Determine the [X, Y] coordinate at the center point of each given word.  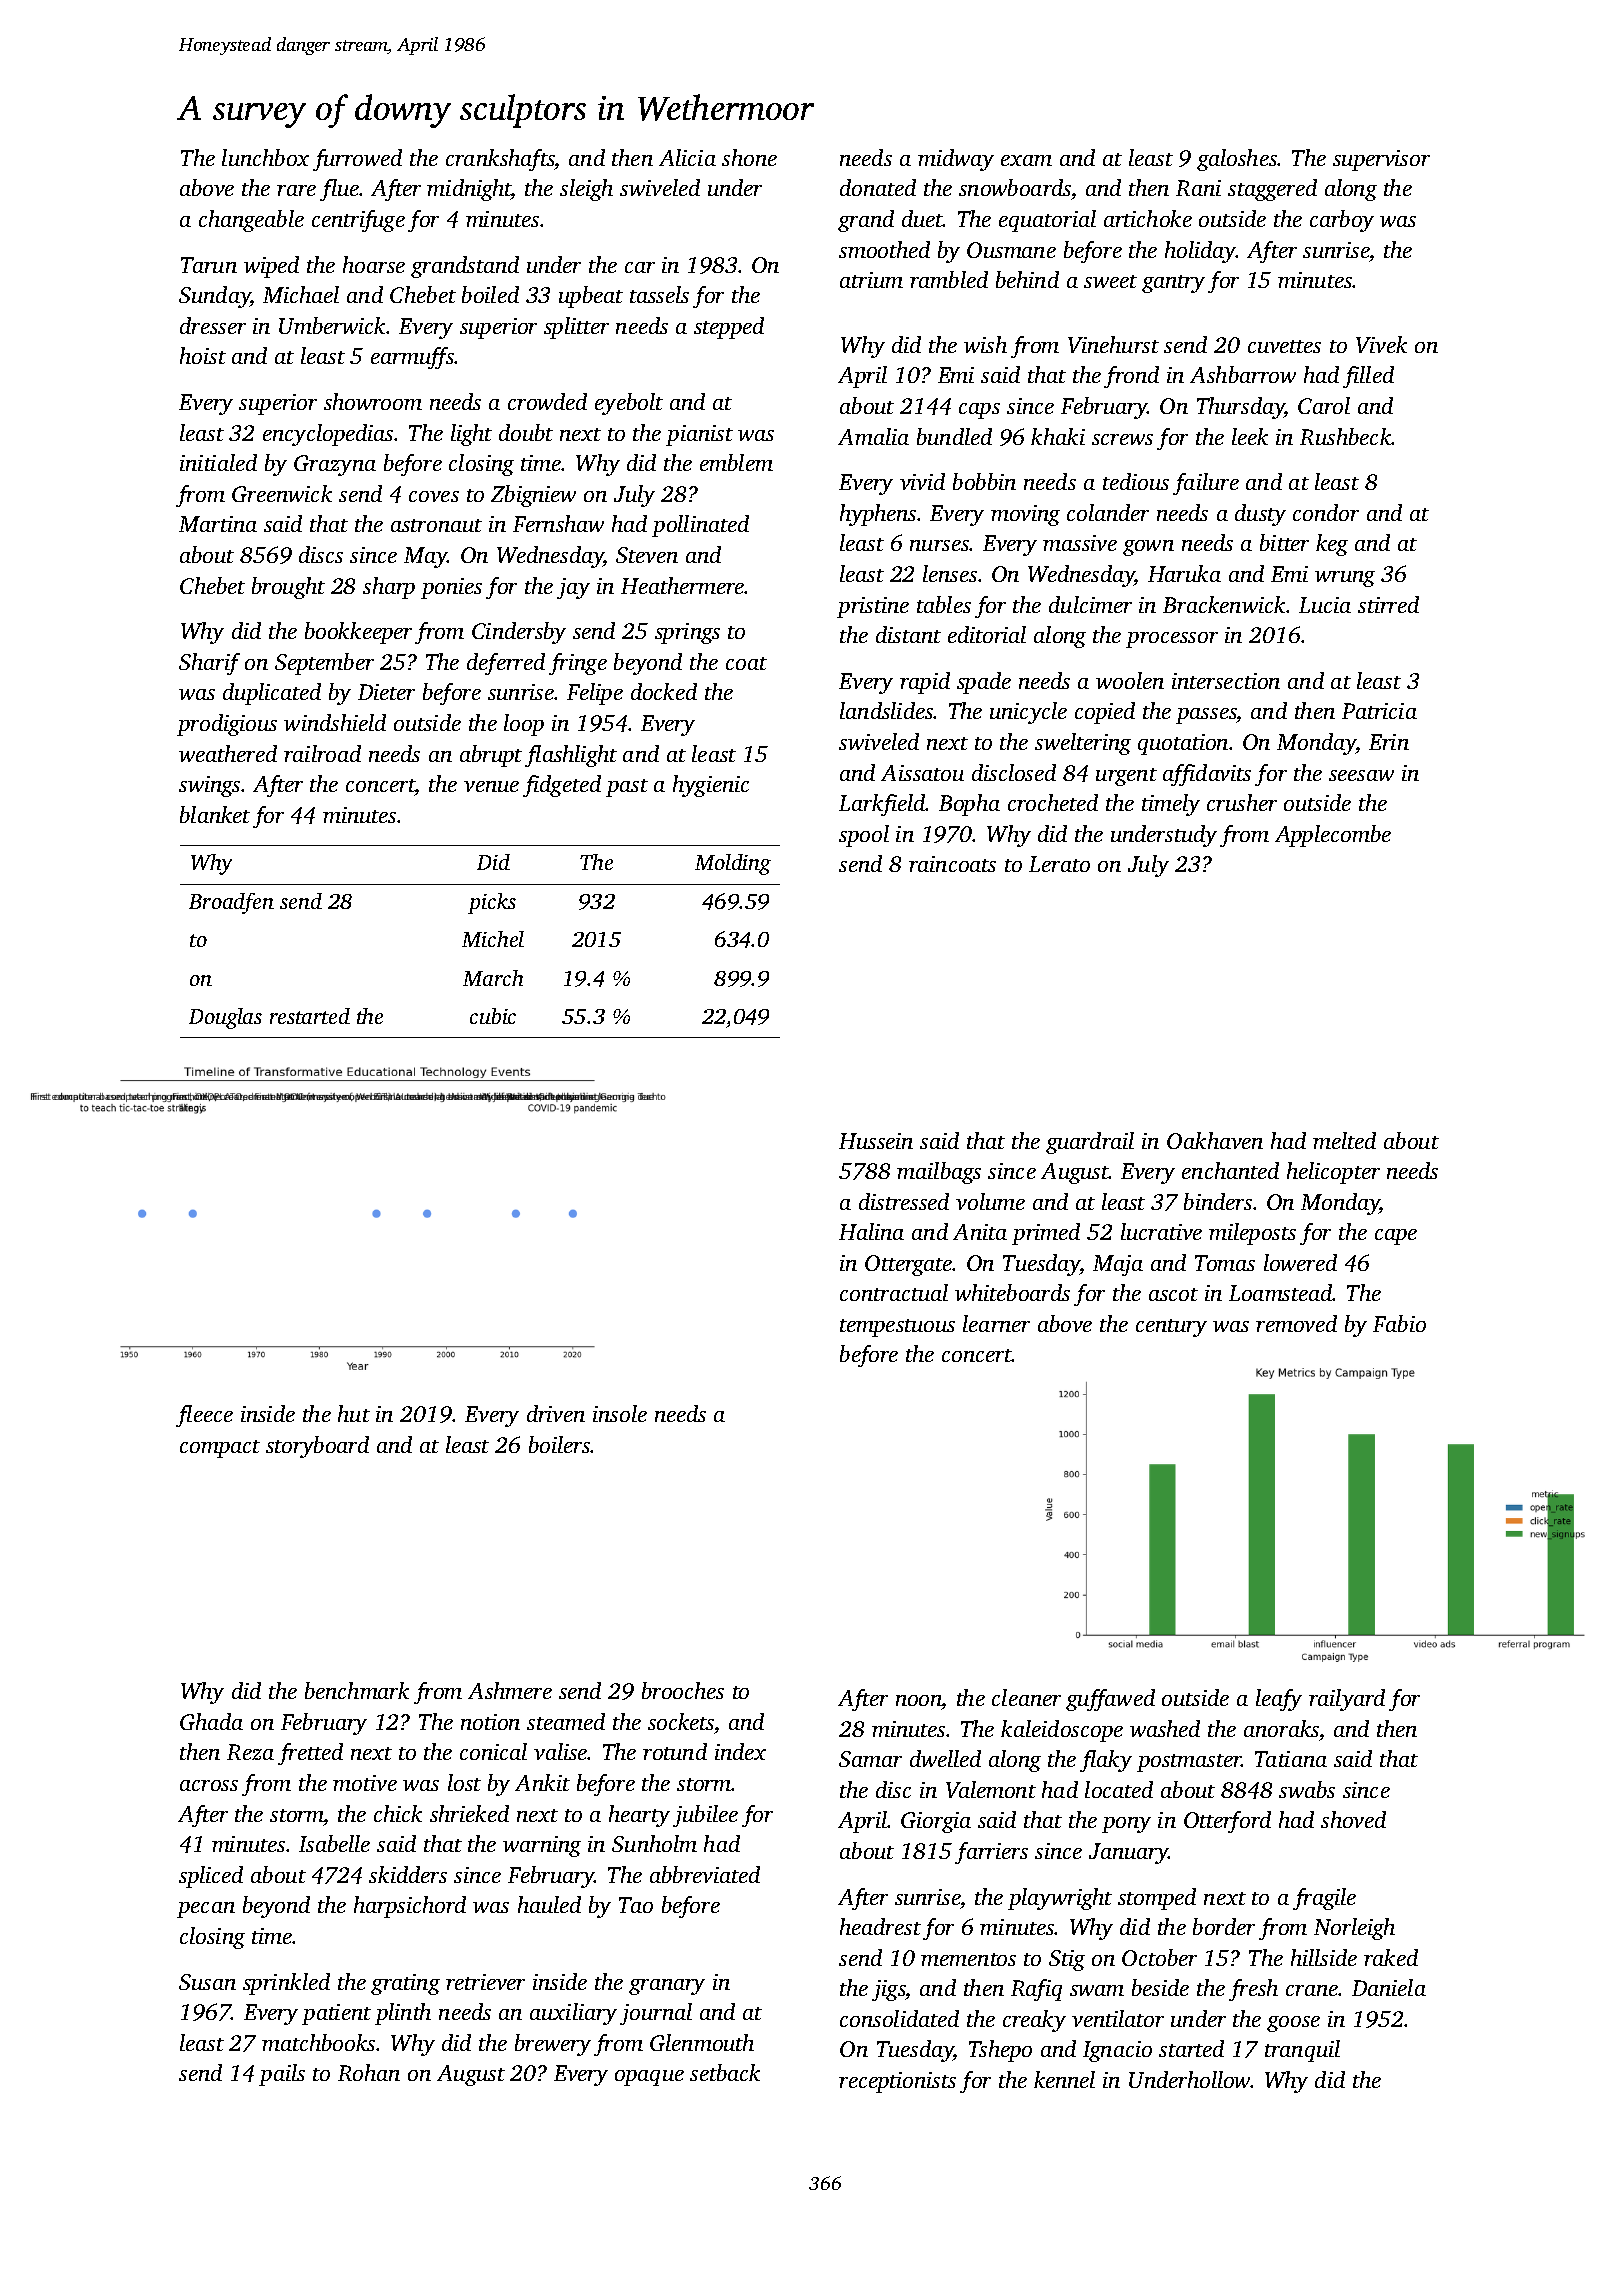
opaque [649, 2078]
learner [996, 1323]
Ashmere [510, 1690]
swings [209, 786]
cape [1396, 1237]
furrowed [357, 160]
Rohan [369, 2072]
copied [1105, 713]
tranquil [1302, 2051]
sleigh [586, 190]
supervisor [1381, 160]
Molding [733, 864]
